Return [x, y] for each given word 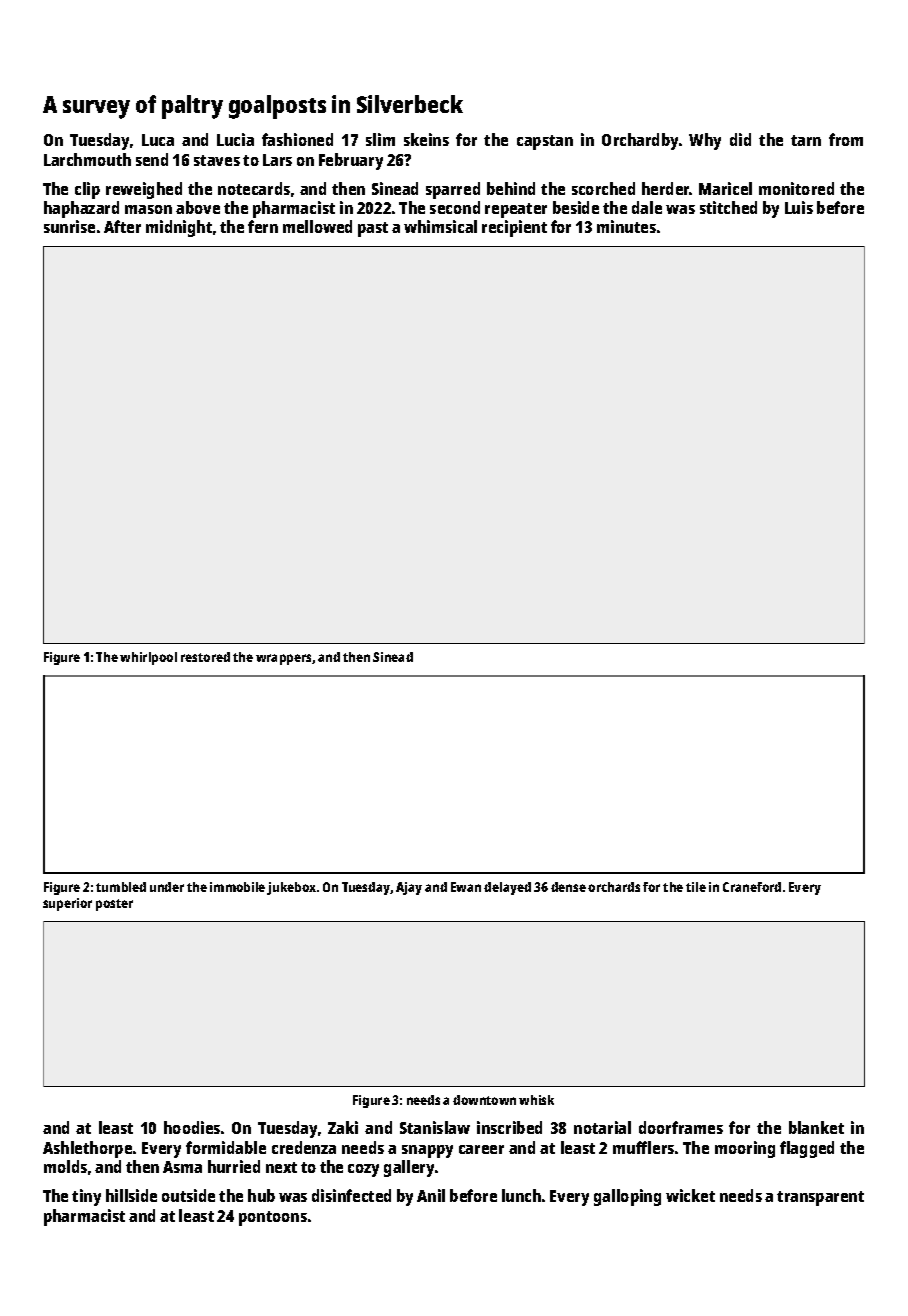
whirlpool [148, 658]
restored [205, 657]
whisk [536, 1100]
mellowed [317, 226]
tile [696, 887]
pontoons [273, 1218]
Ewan [466, 887]
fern [263, 226]
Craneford [752, 887]
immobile [237, 887]
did [740, 139]
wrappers [283, 659]
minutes [626, 226]
